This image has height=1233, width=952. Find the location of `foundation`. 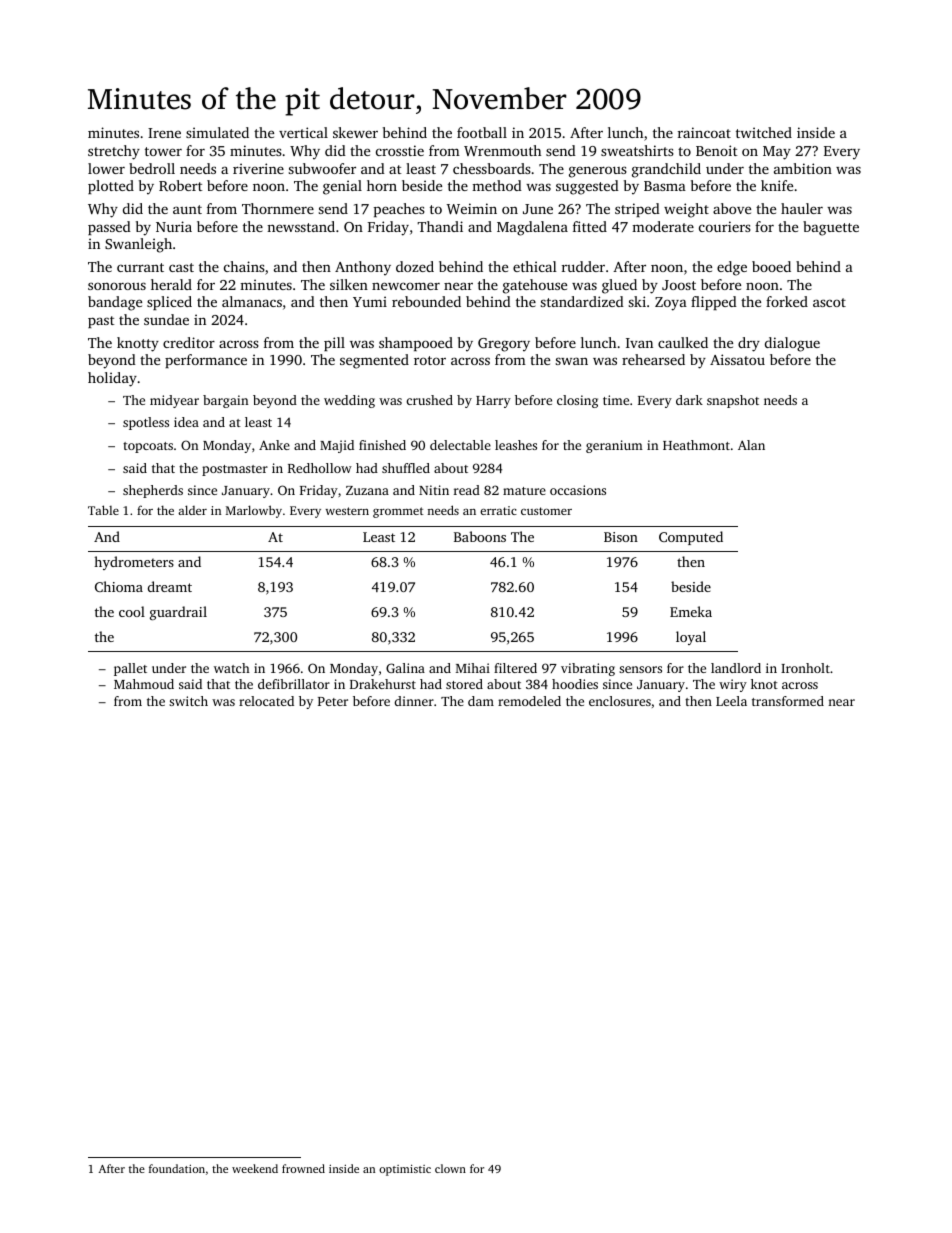

foundation is located at coordinates (177, 1168).
